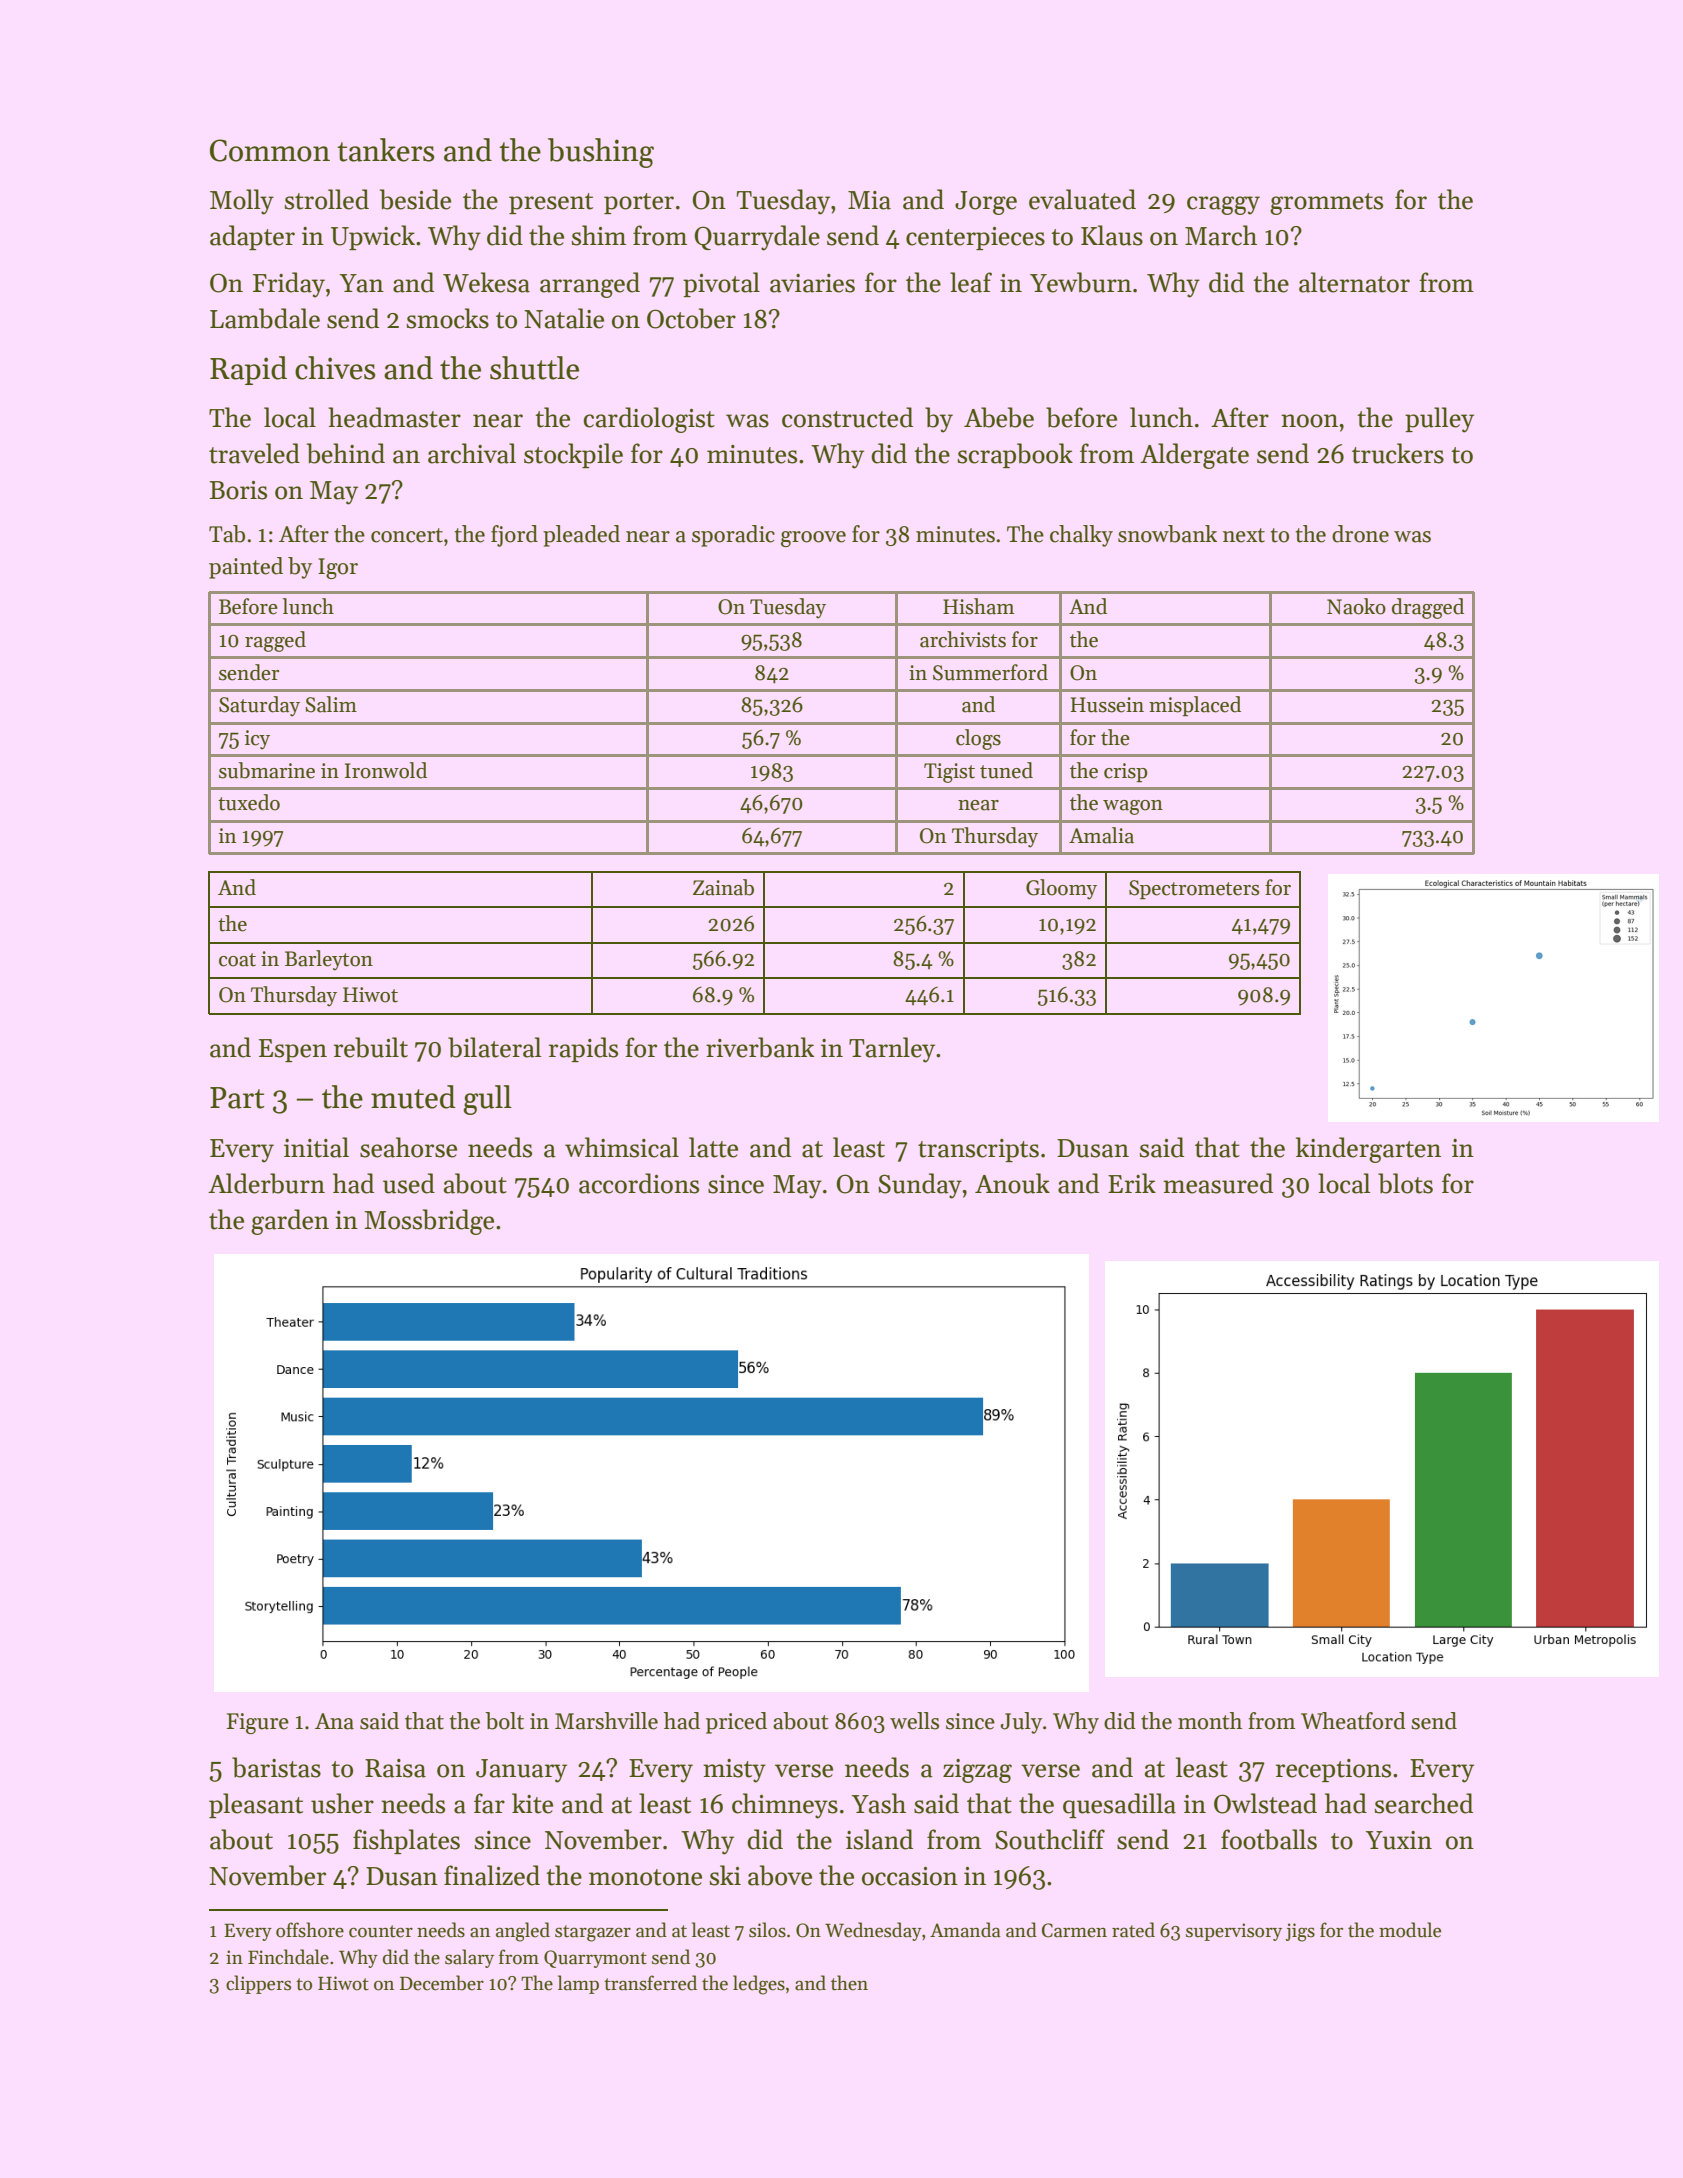  Describe the element at coordinates (381, 1931) in the page. I see `counter` at that location.
